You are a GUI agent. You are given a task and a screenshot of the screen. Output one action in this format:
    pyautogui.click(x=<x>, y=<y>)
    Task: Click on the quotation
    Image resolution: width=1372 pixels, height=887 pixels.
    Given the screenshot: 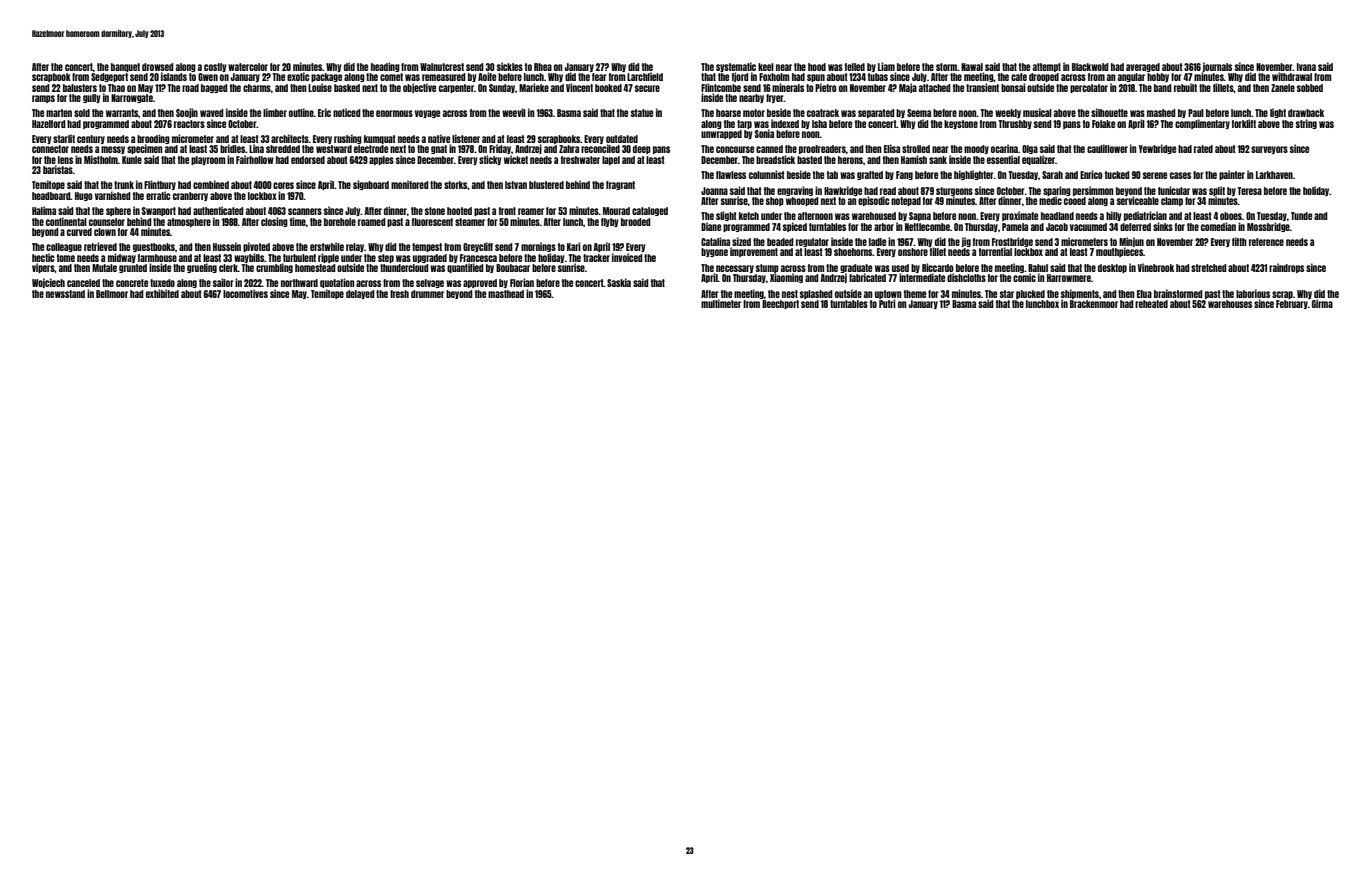 What is the action you would take?
    pyautogui.click(x=337, y=283)
